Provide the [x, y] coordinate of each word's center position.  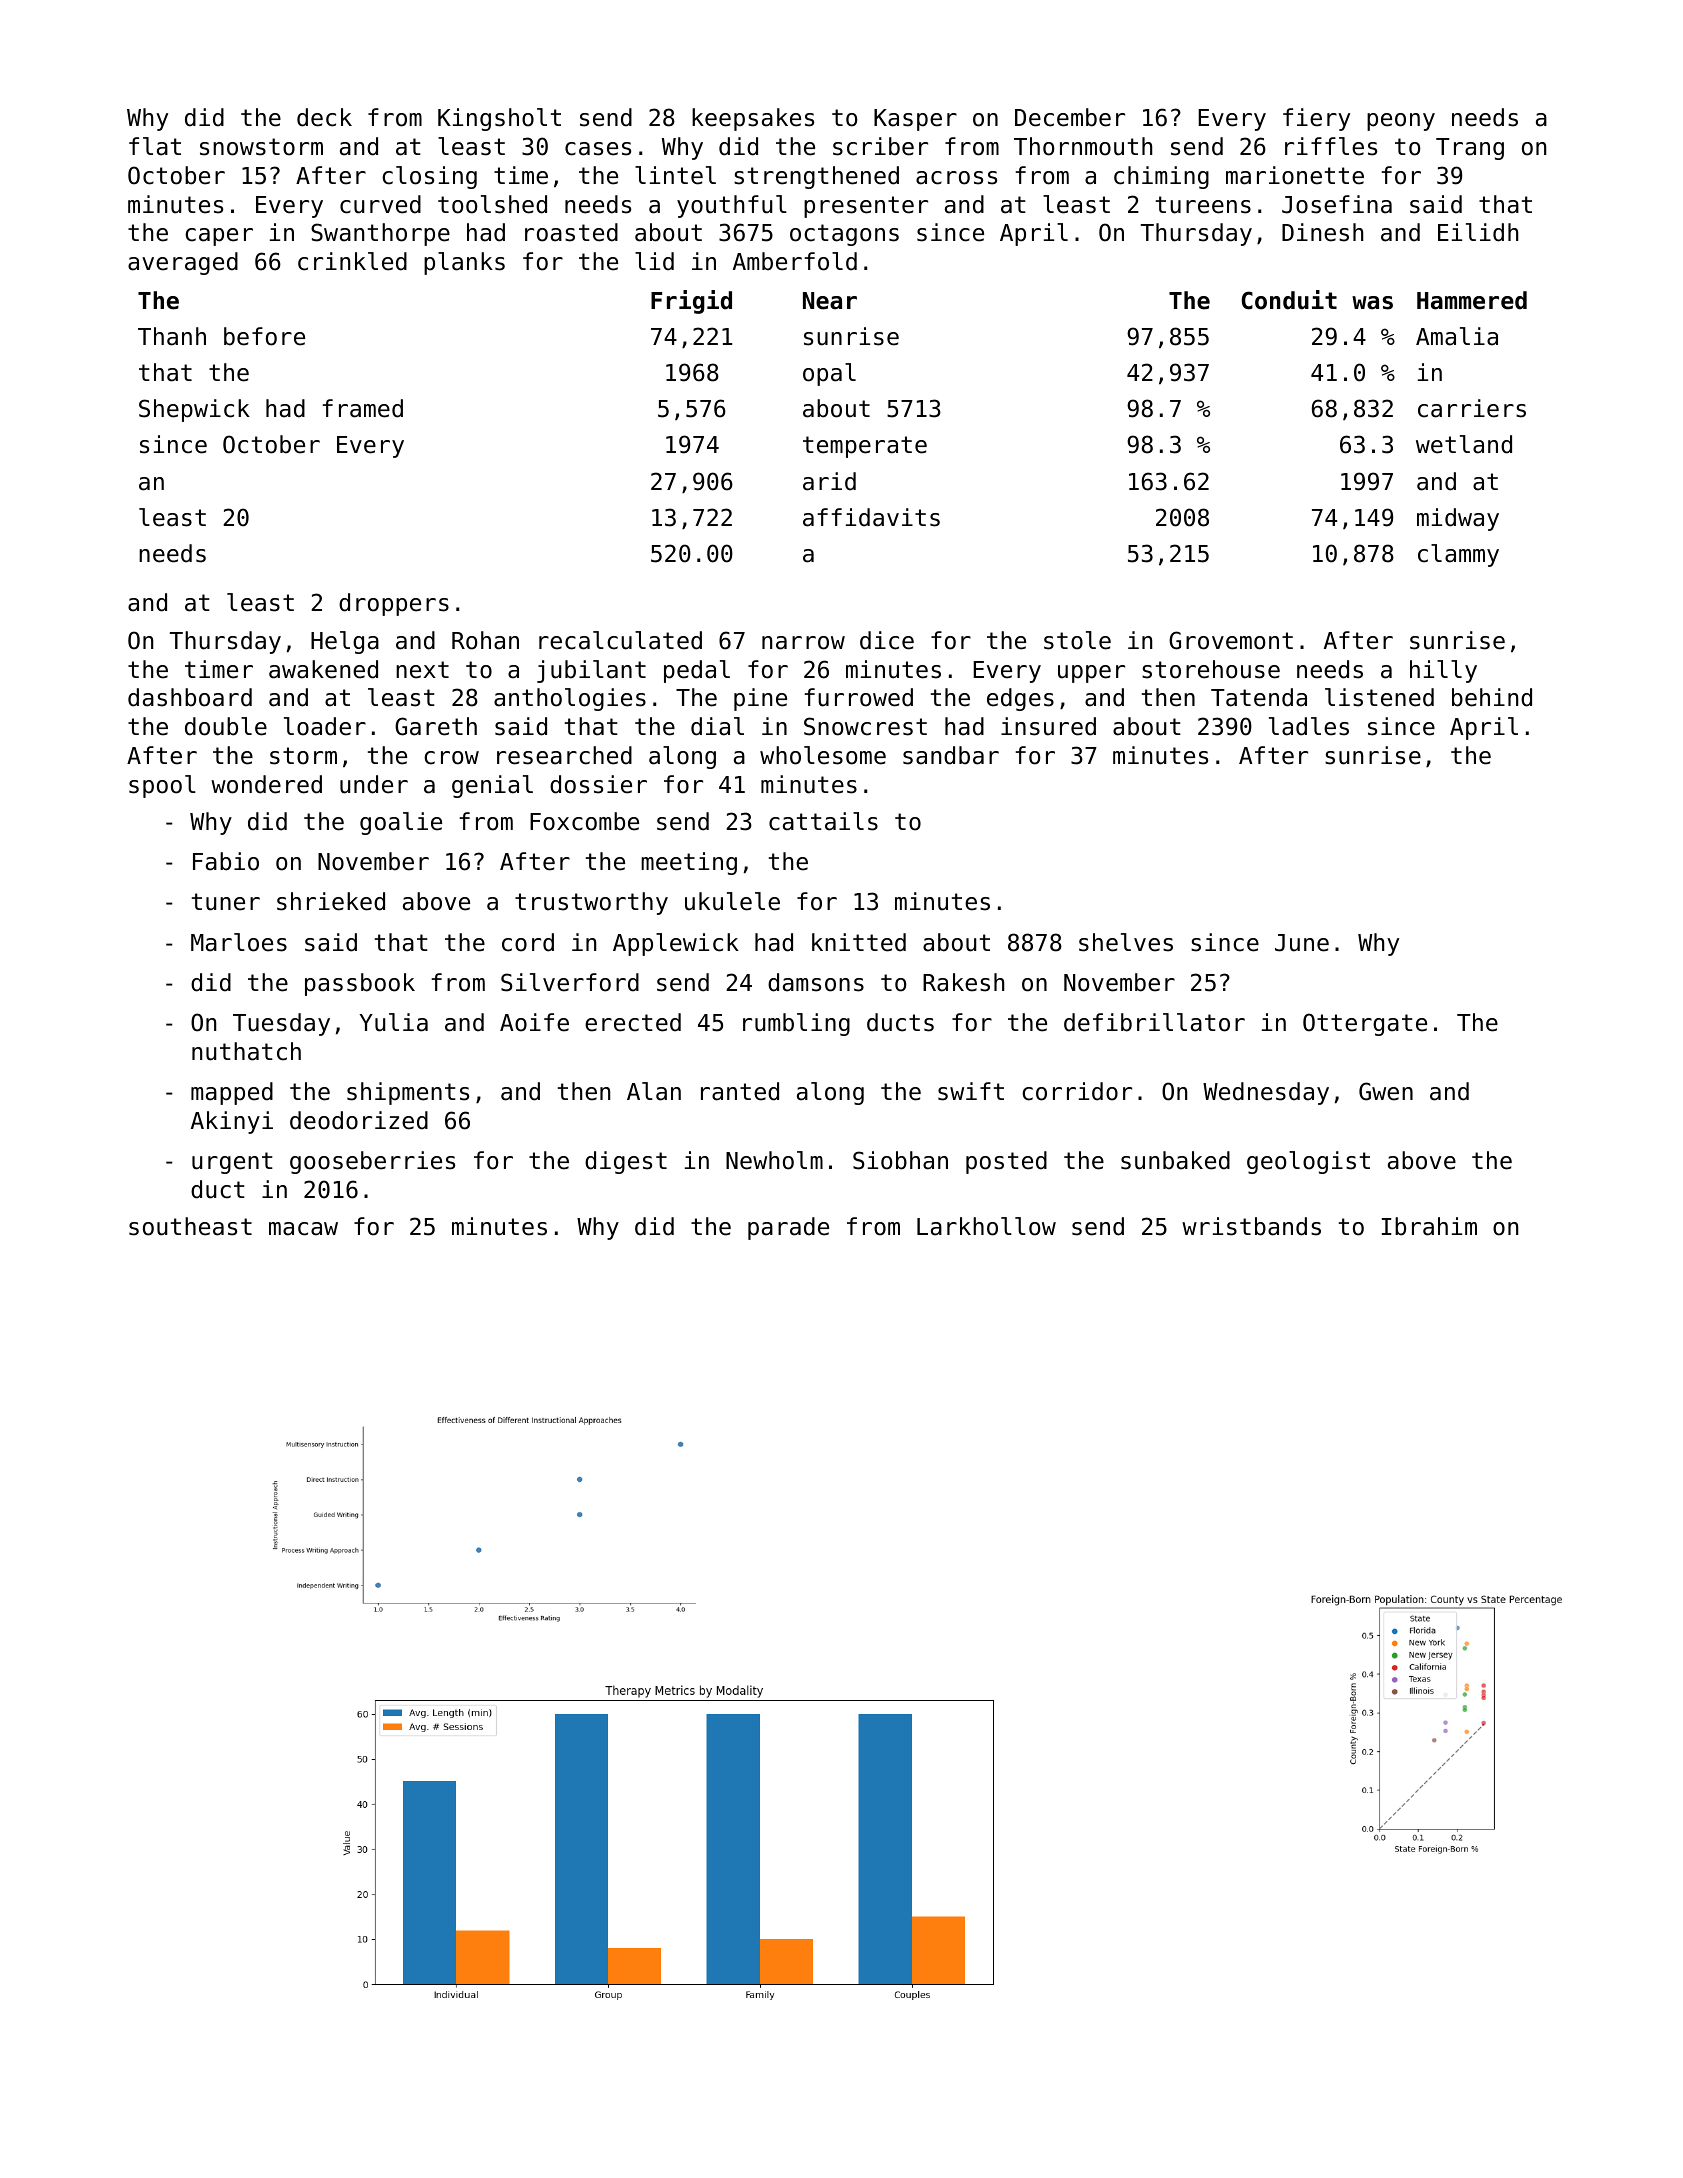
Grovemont [1231, 640]
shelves [1126, 942]
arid [829, 481]
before [264, 336]
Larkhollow [986, 1226]
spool [162, 786]
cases [598, 149]
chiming [1161, 177]
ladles [1309, 726]
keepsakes [753, 119]
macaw [303, 1229]
